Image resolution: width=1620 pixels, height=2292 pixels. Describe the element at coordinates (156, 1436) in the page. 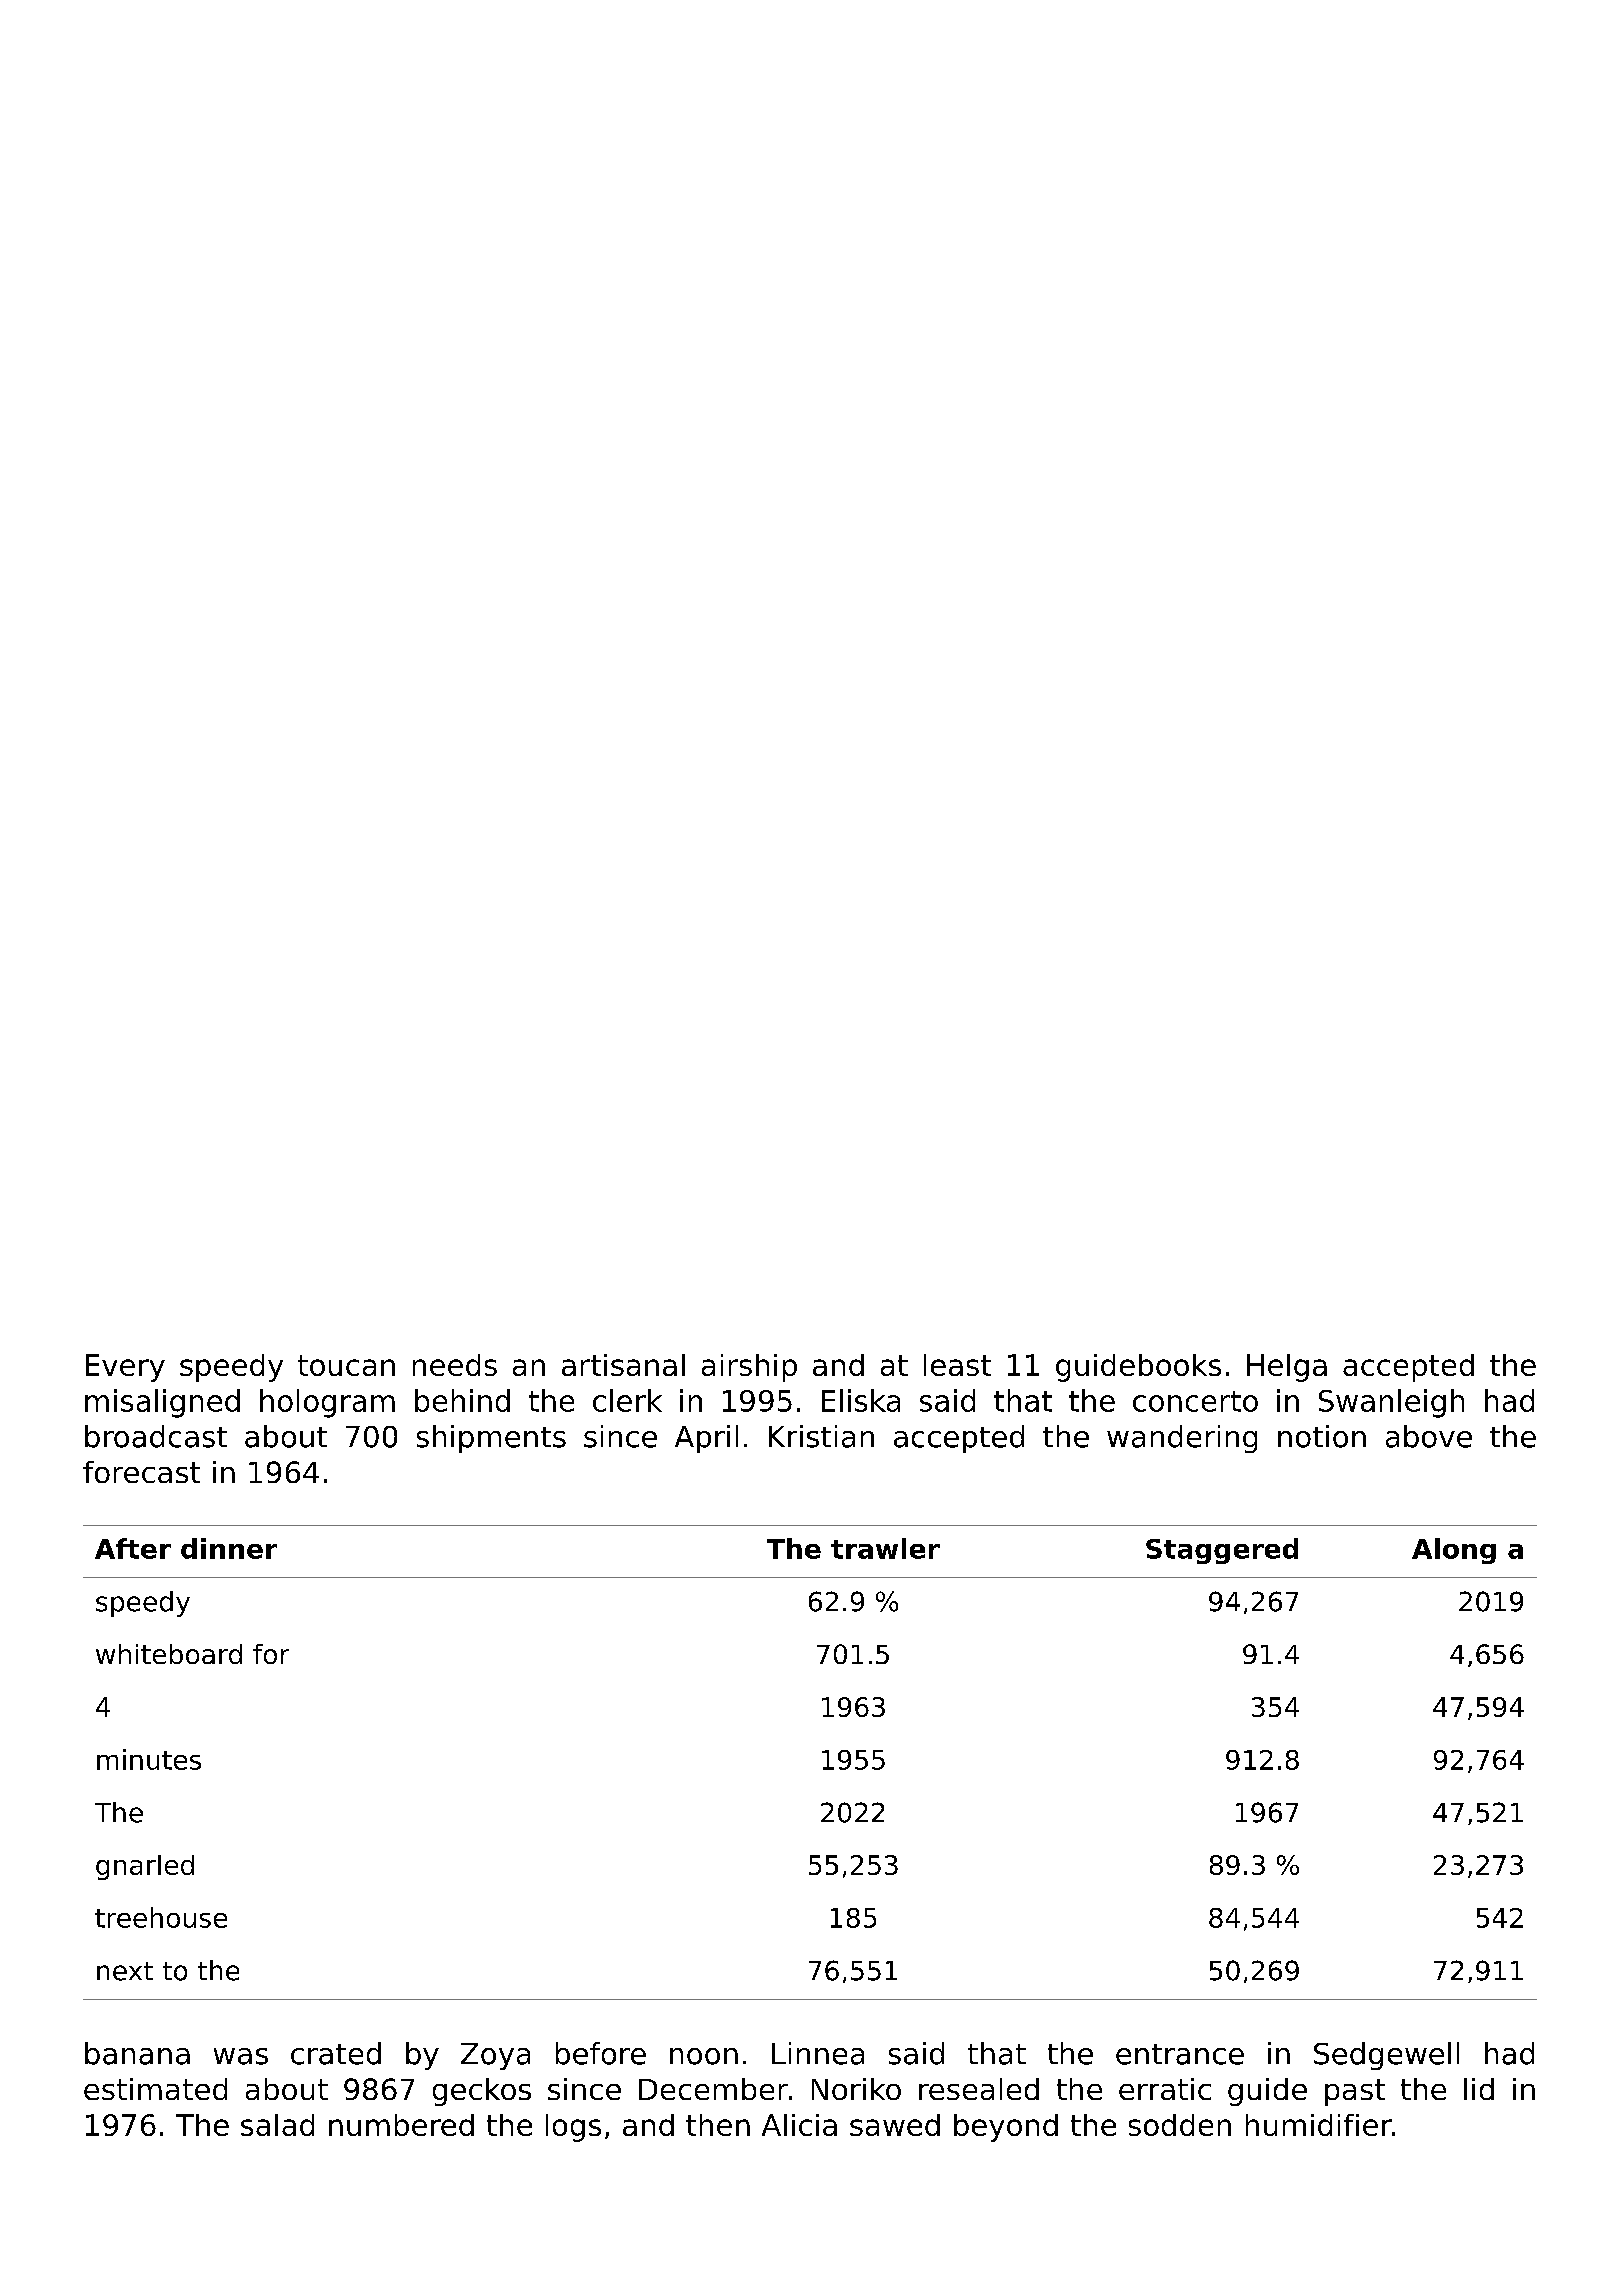

I see `broadcast` at that location.
